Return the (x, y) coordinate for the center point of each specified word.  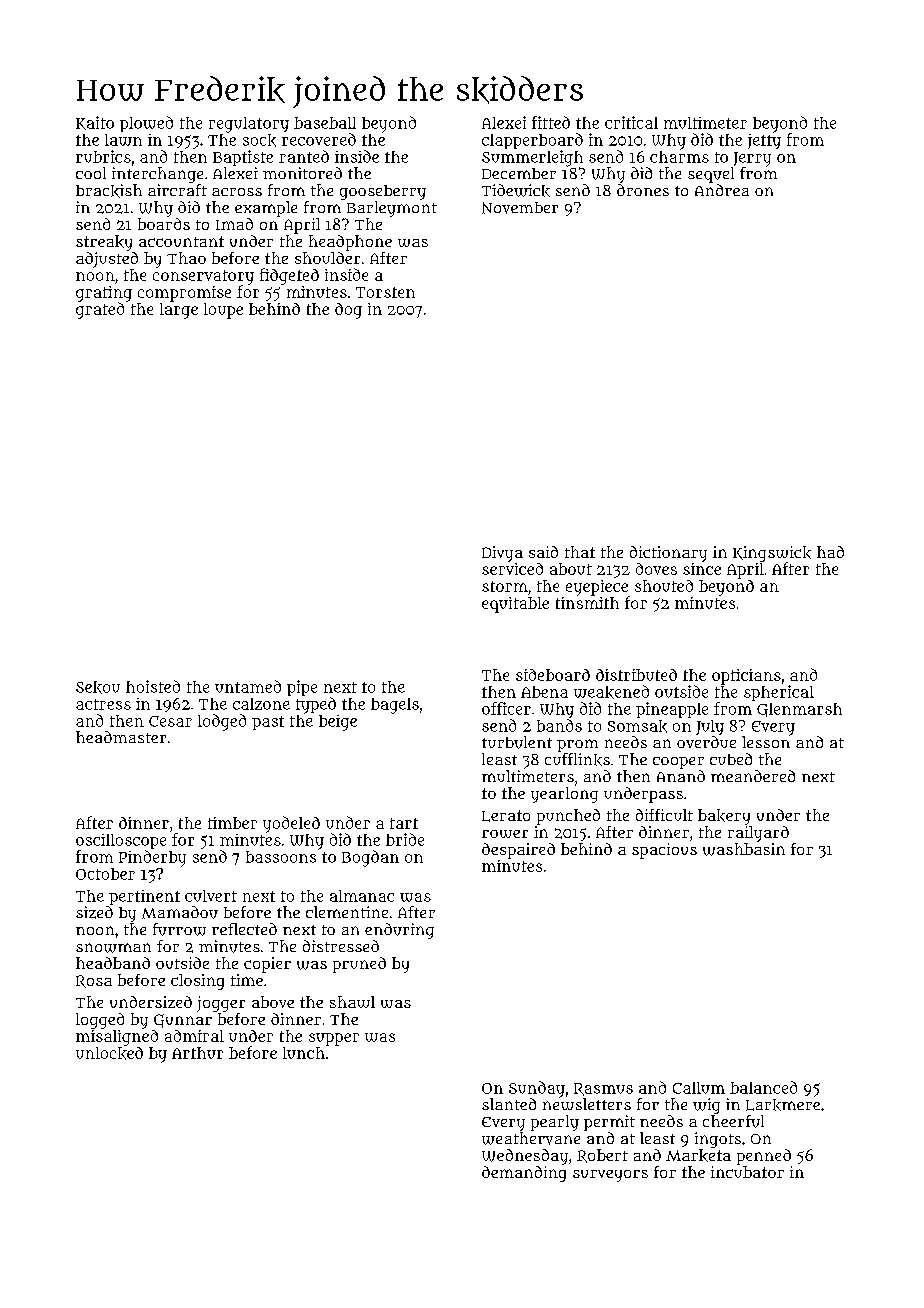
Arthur (197, 1053)
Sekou (98, 687)
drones (643, 190)
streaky (104, 243)
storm (505, 586)
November (520, 208)
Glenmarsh (799, 710)
